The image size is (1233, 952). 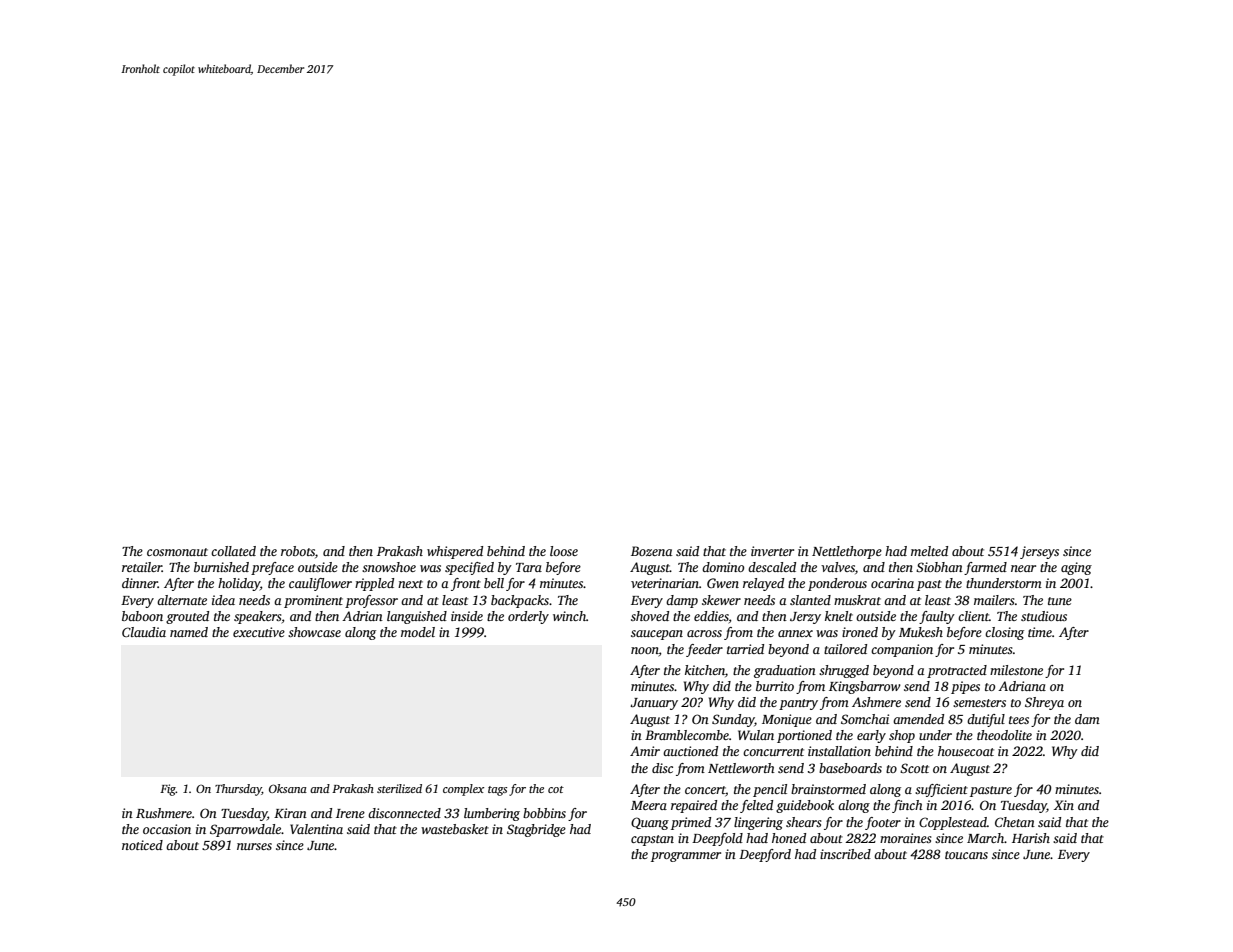 What do you see at coordinates (1023, 568) in the screenshot?
I see `near` at bounding box center [1023, 568].
